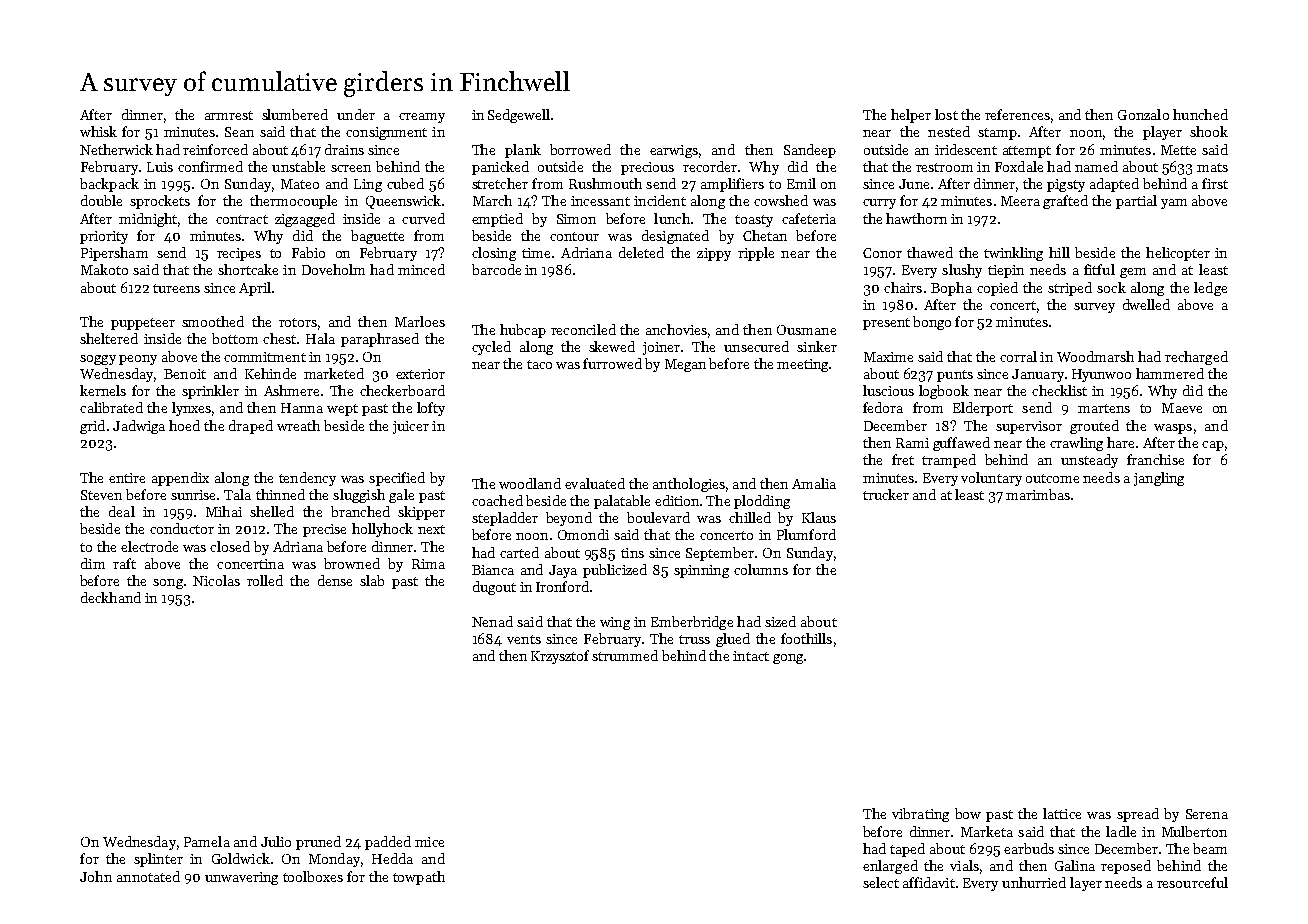  Describe the element at coordinates (143, 324) in the image. I see `puppeteer` at that location.
